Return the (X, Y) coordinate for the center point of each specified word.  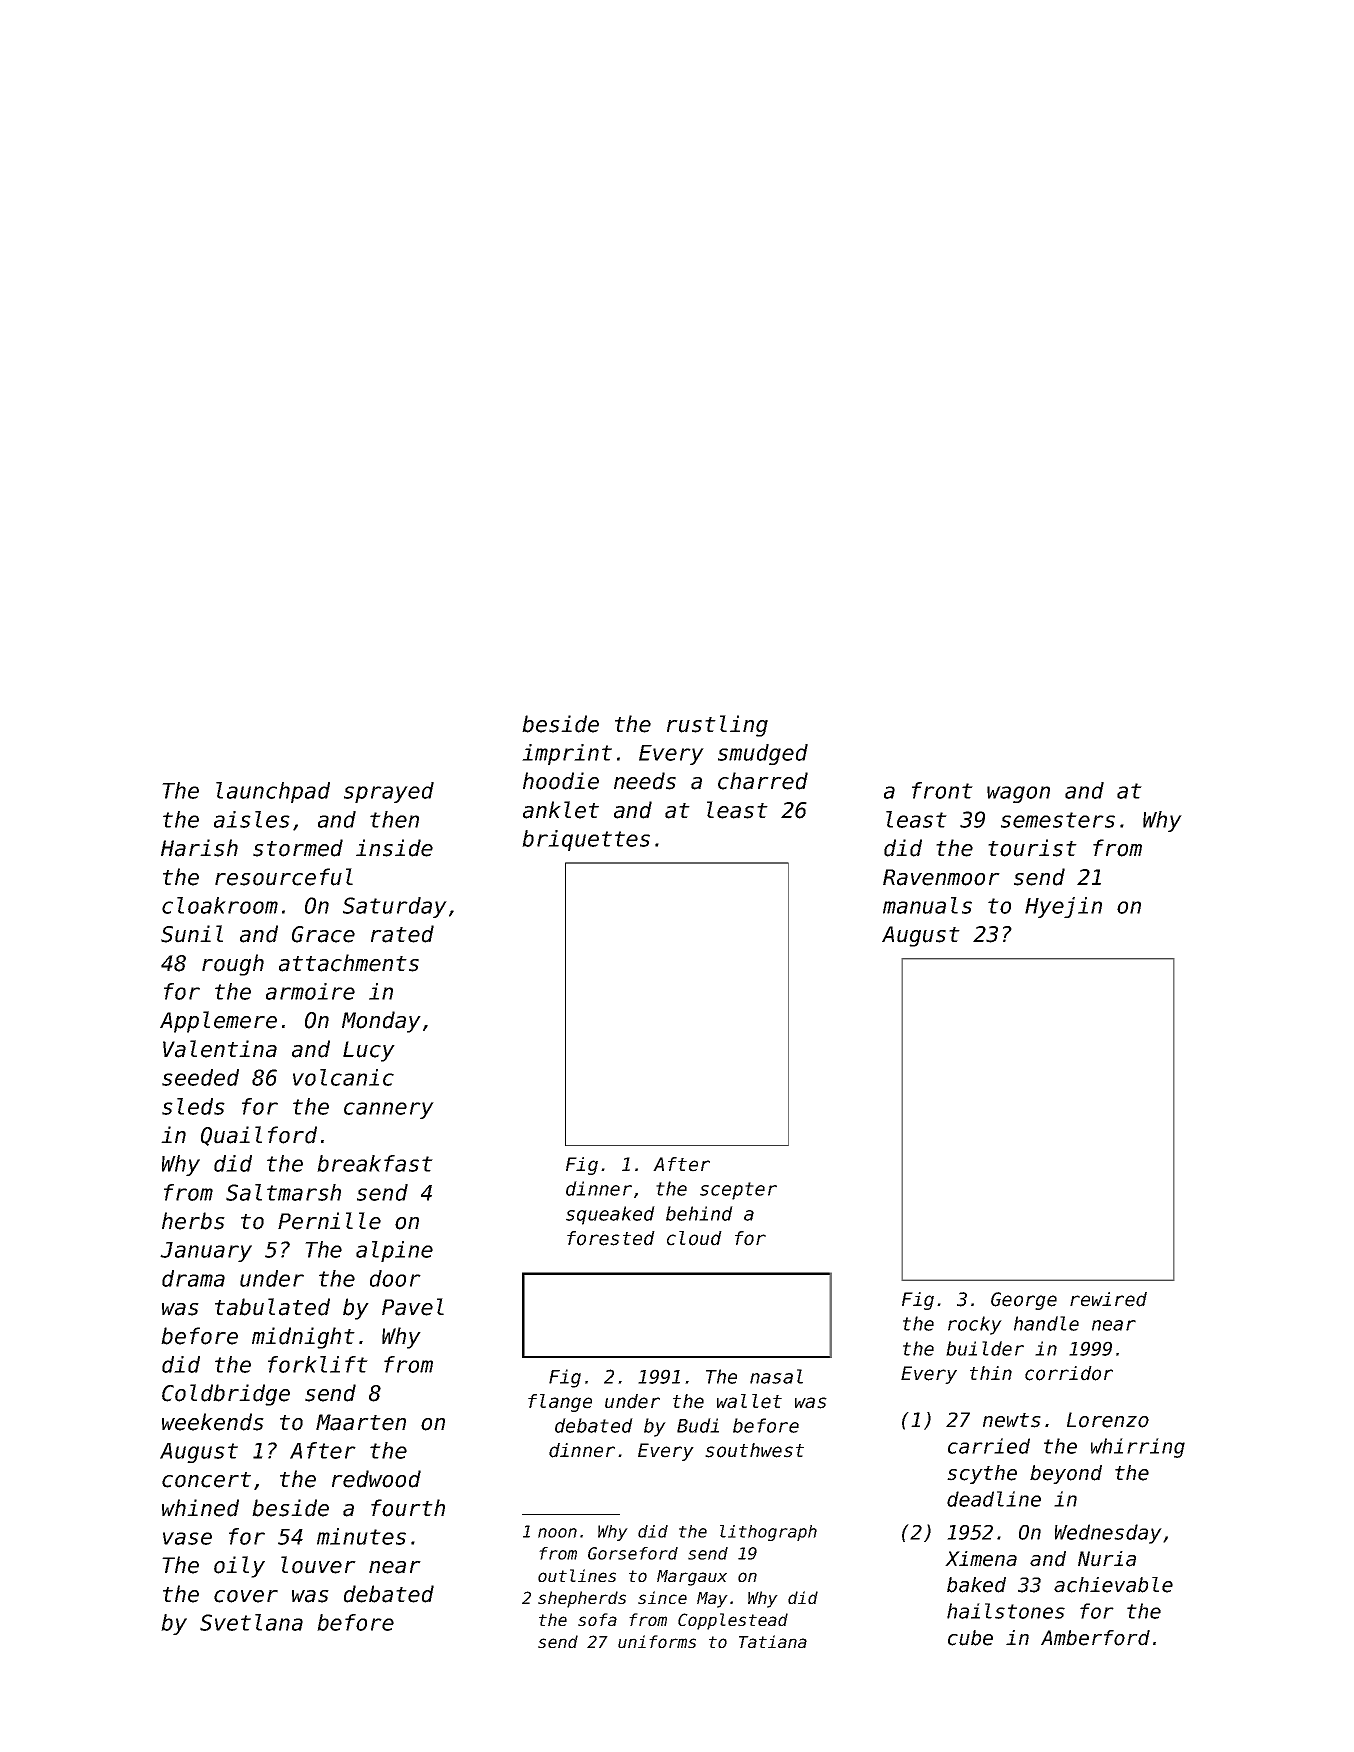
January (206, 1252)
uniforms (657, 1641)
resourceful (284, 877)
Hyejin (1063, 907)
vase (187, 1538)
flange (560, 1403)
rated (402, 934)
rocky (975, 1325)
